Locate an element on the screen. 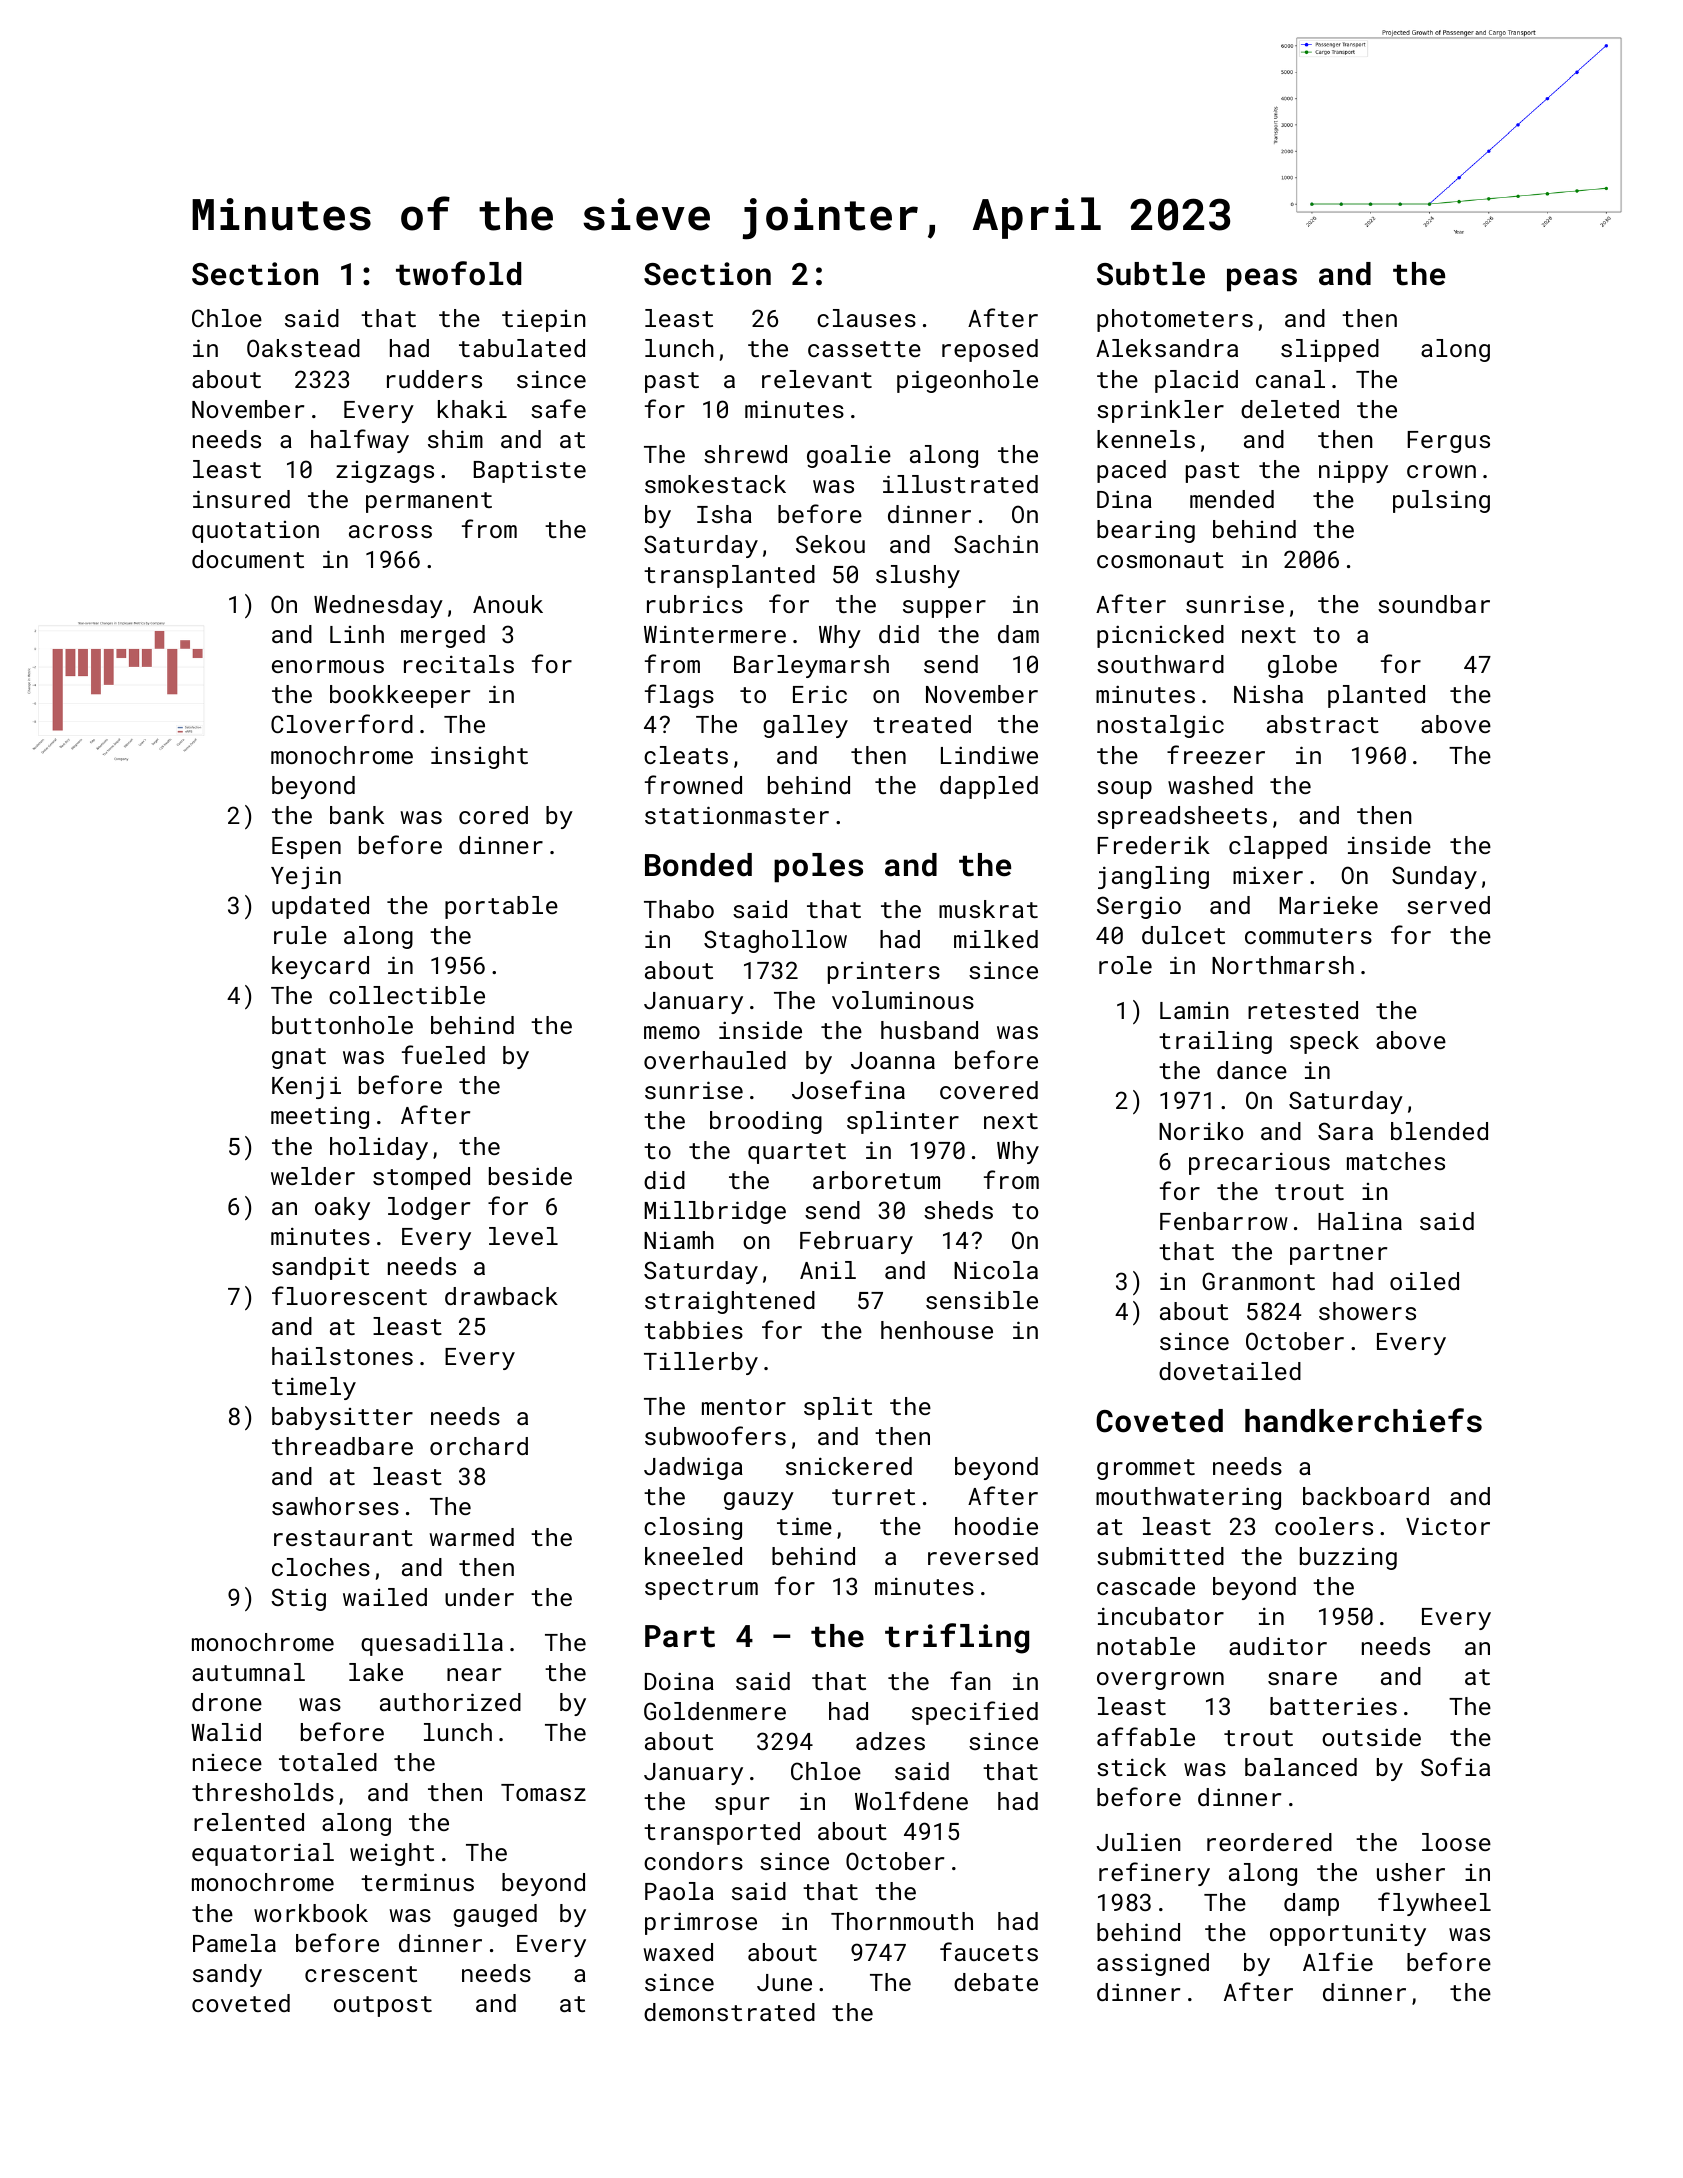 The width and height of the screenshot is (1683, 2178). debate is located at coordinates (996, 1982).
